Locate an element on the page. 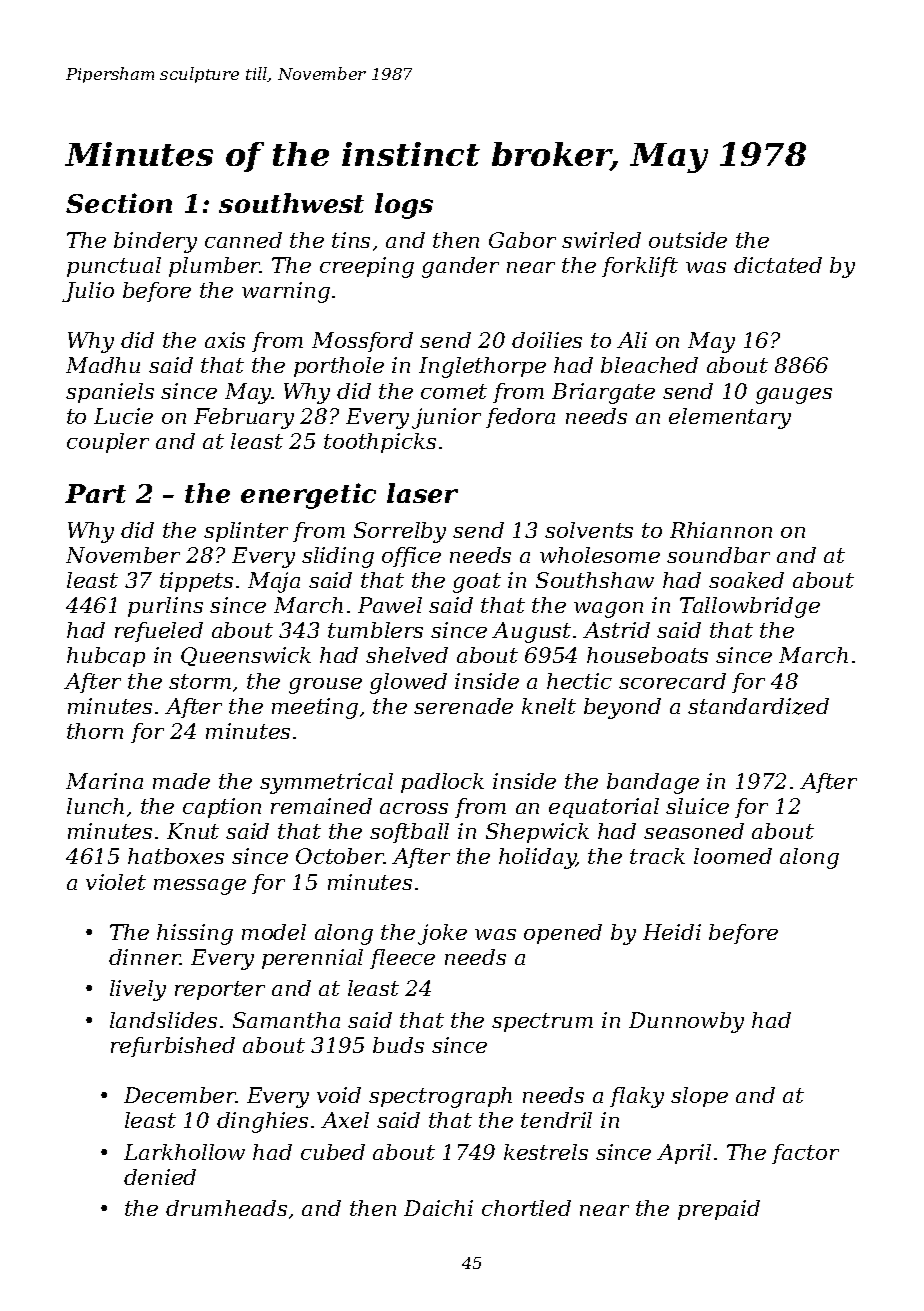 The width and height of the document is (924, 1311). bleached is located at coordinates (649, 365).
